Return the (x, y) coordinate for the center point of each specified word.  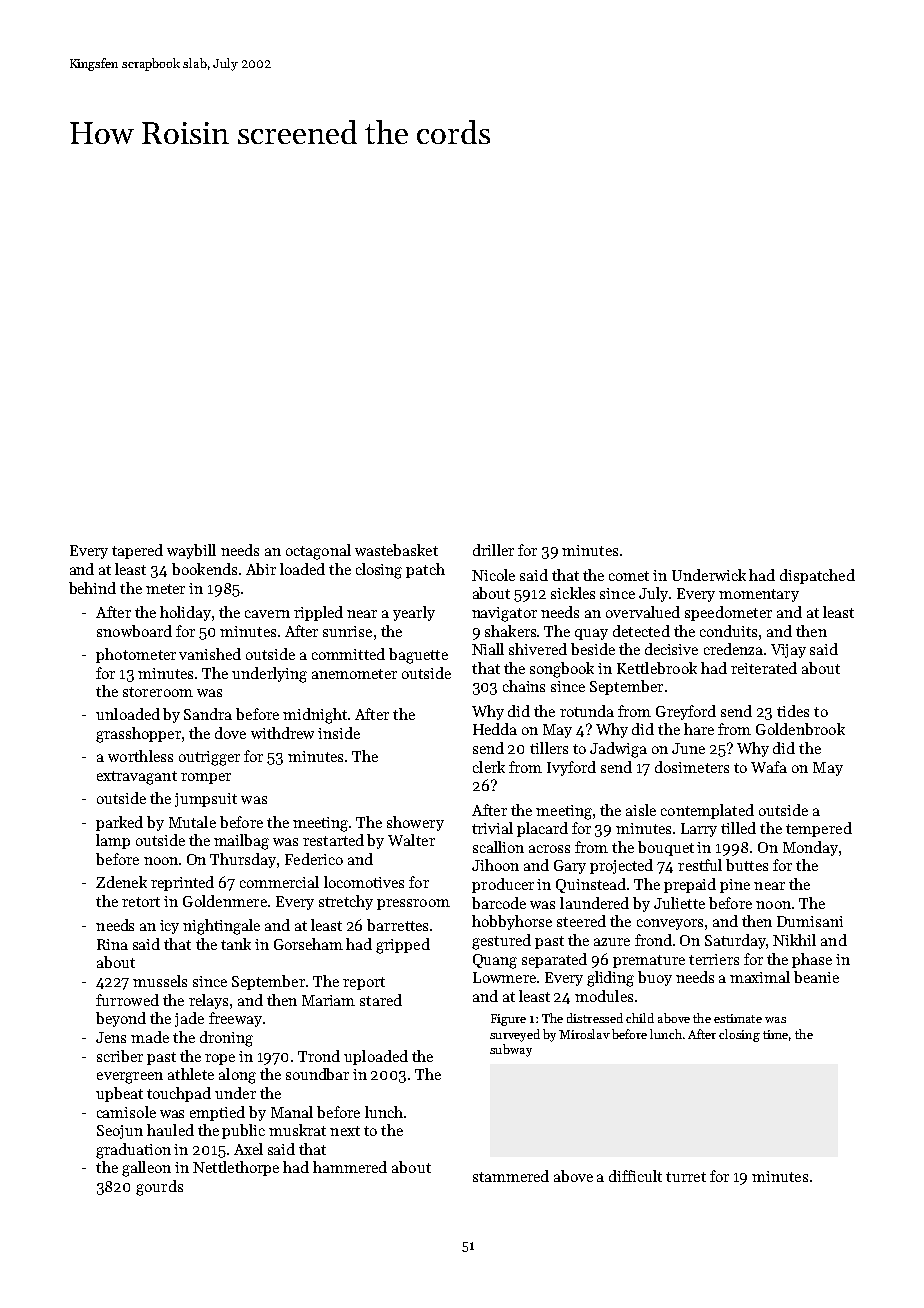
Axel (248, 1149)
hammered (350, 1167)
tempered (819, 829)
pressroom (413, 904)
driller (493, 550)
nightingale (221, 927)
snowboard (134, 631)
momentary (759, 595)
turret (686, 1177)
